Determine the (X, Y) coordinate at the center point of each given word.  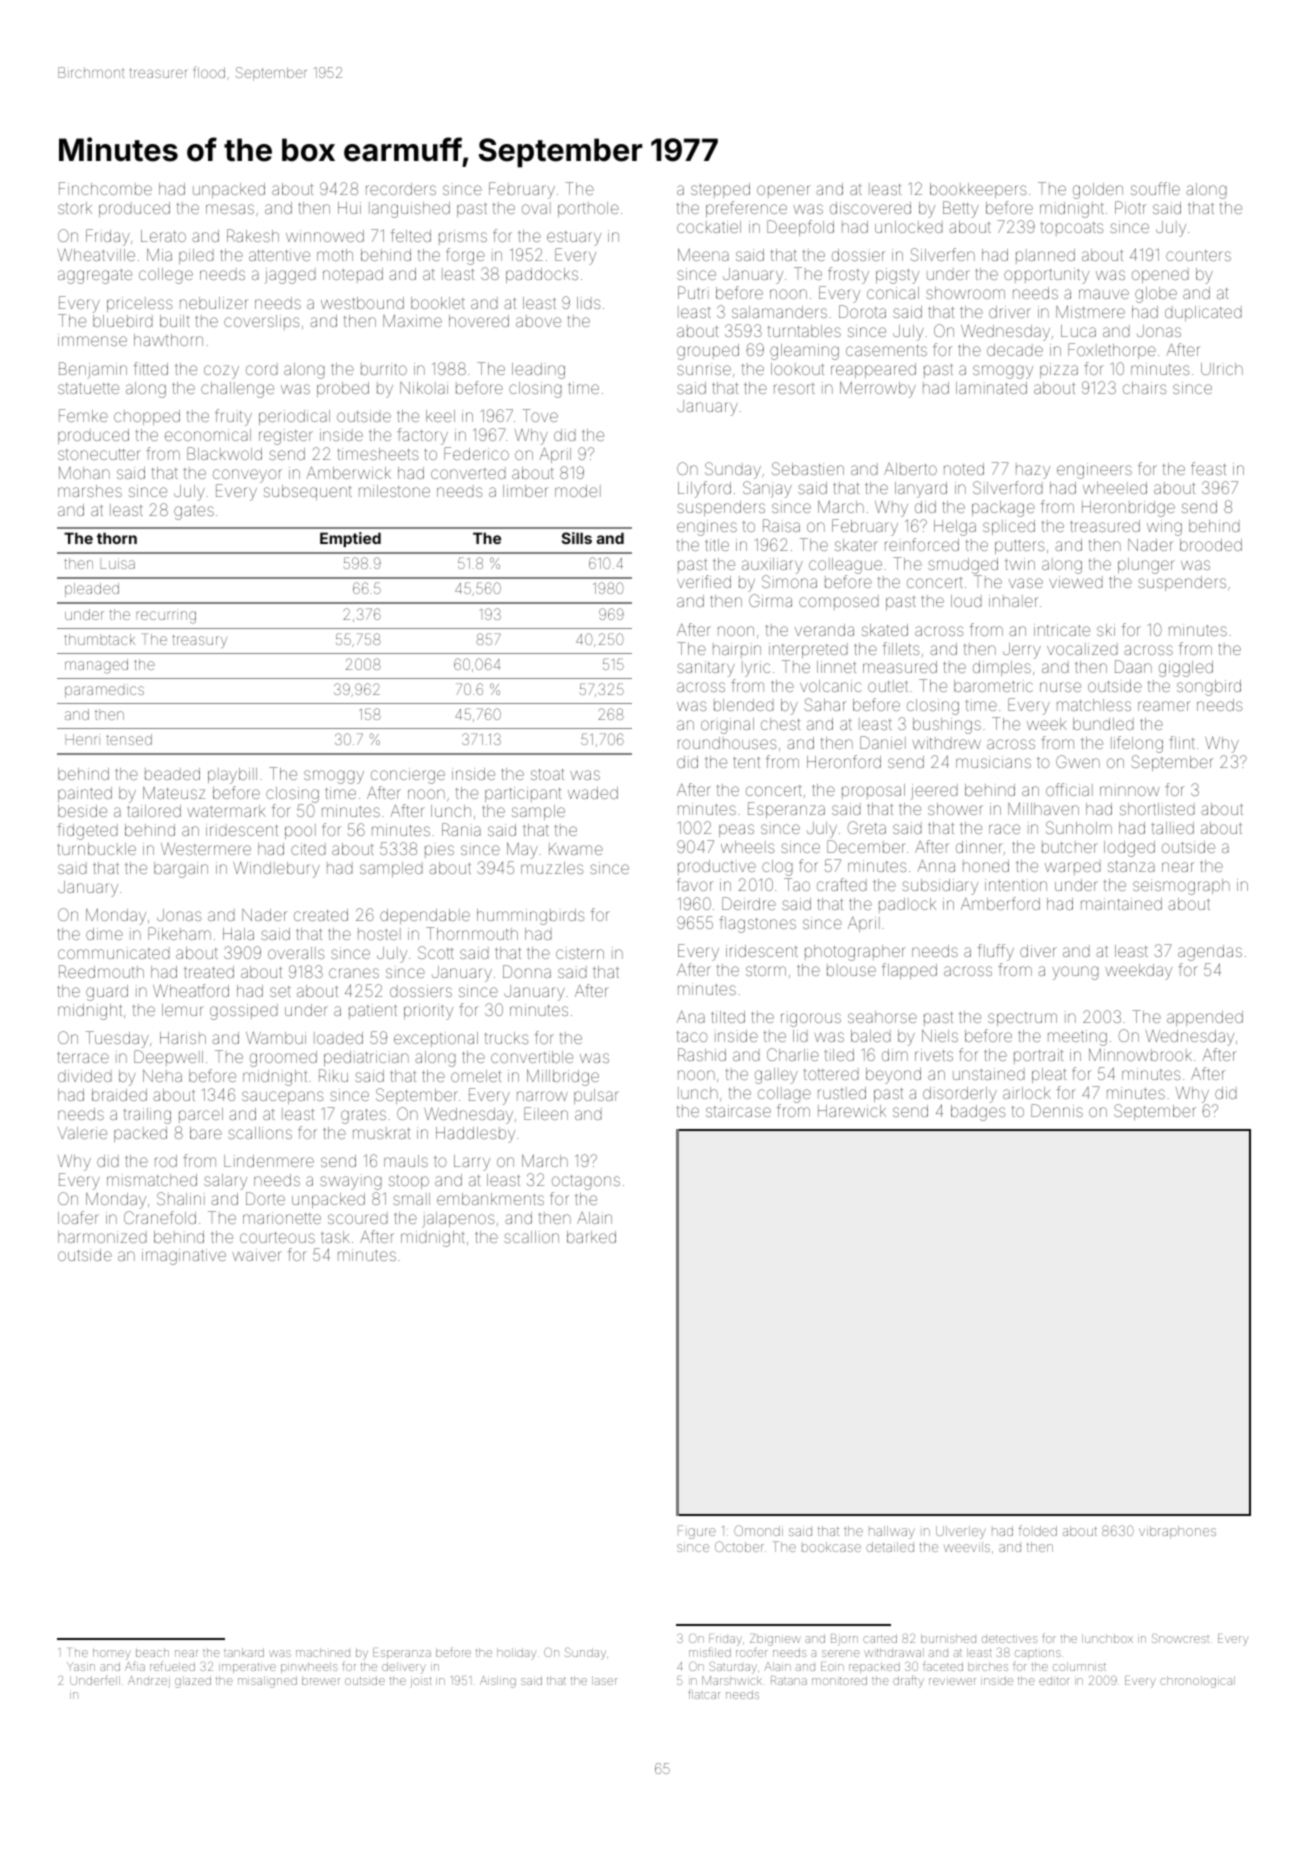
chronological (1197, 1682)
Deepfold (800, 228)
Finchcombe (105, 188)
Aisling (498, 1682)
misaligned (267, 1682)
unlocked (909, 227)
